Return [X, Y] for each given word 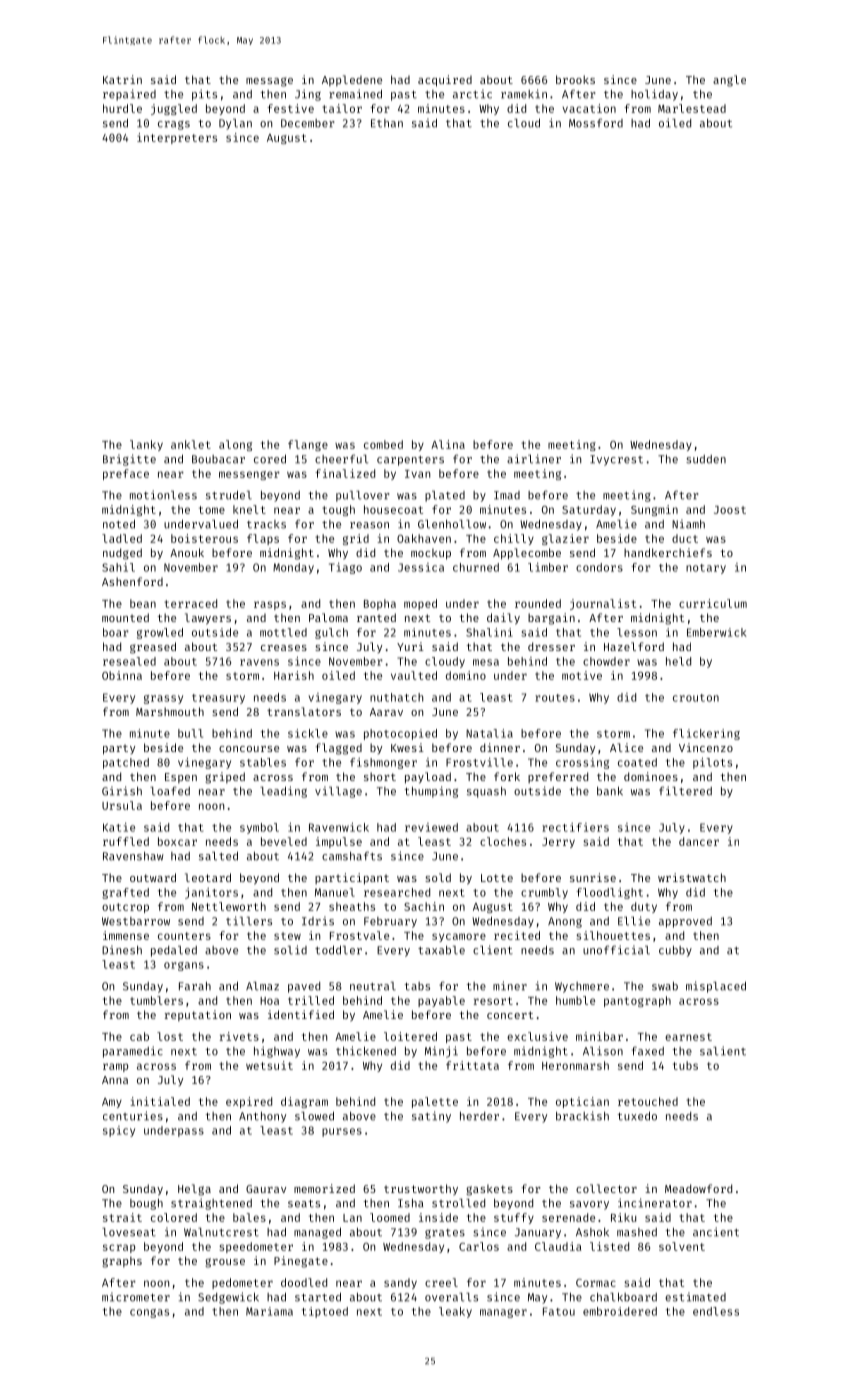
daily [503, 619]
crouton [696, 698]
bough [146, 1204]
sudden [706, 459]
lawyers [208, 619]
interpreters [177, 138]
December [307, 123]
